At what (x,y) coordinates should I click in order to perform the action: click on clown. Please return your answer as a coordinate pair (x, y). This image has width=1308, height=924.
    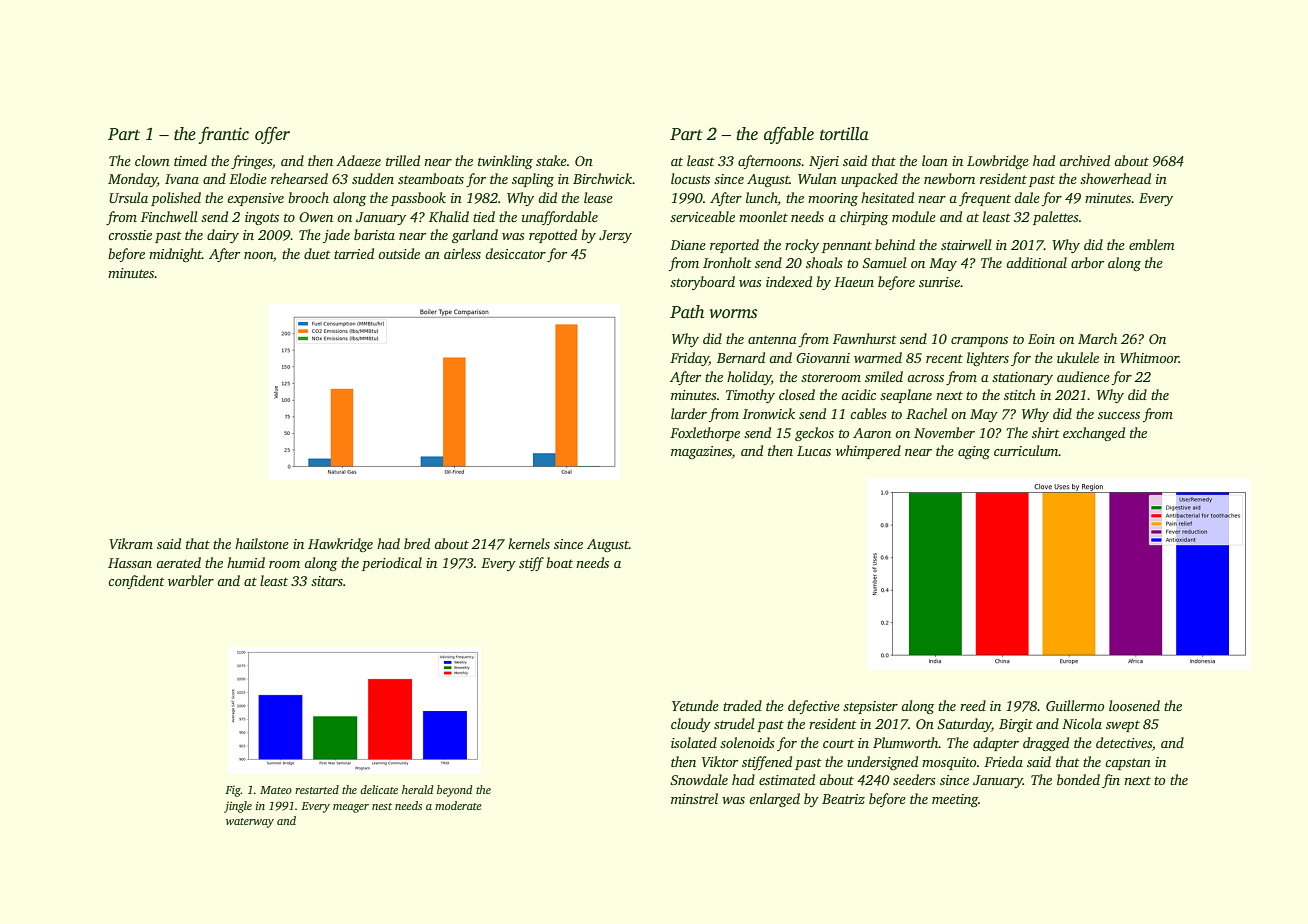
    Looking at the image, I should click on (152, 160).
